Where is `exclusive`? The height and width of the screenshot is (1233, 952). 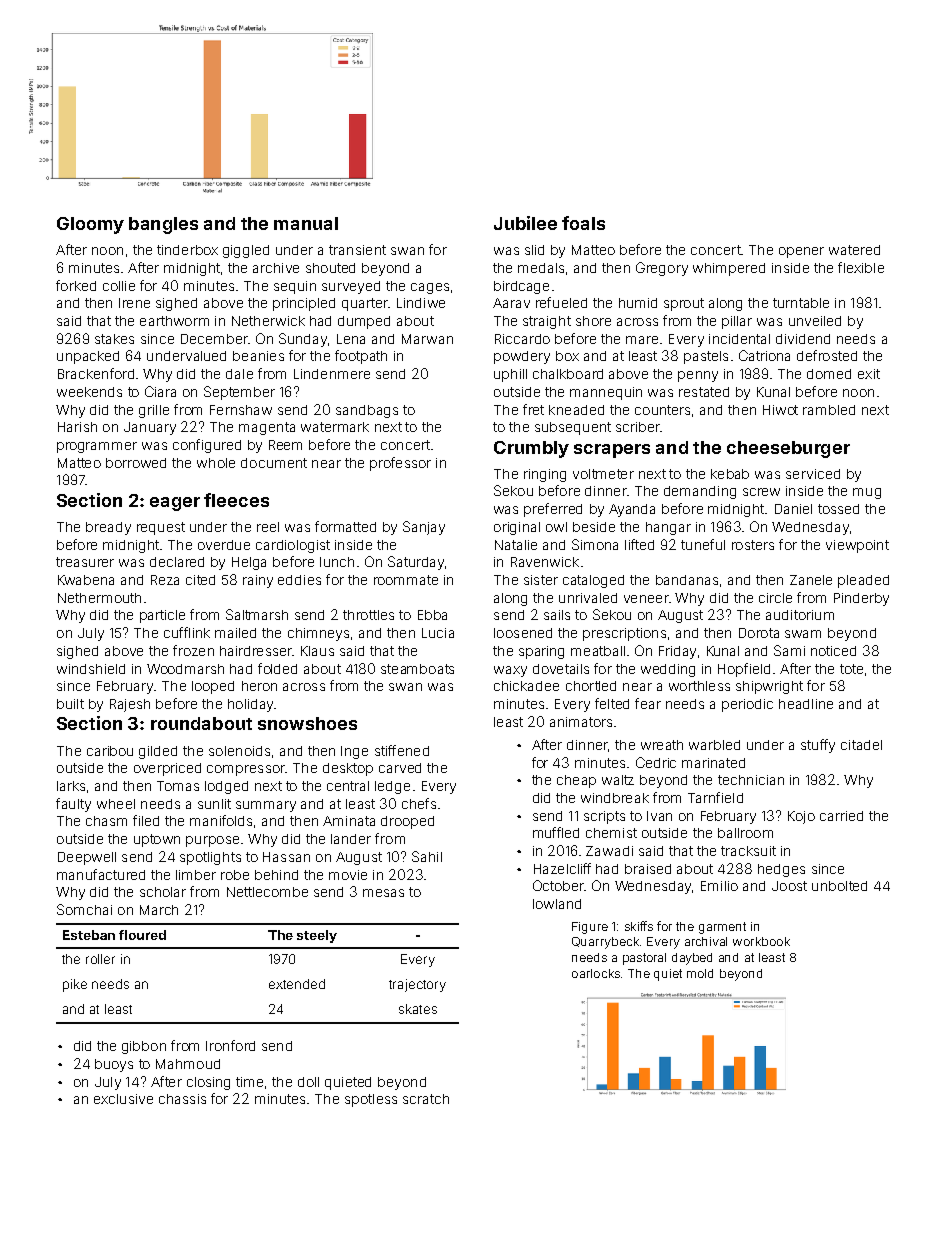
exclusive is located at coordinates (123, 1099).
